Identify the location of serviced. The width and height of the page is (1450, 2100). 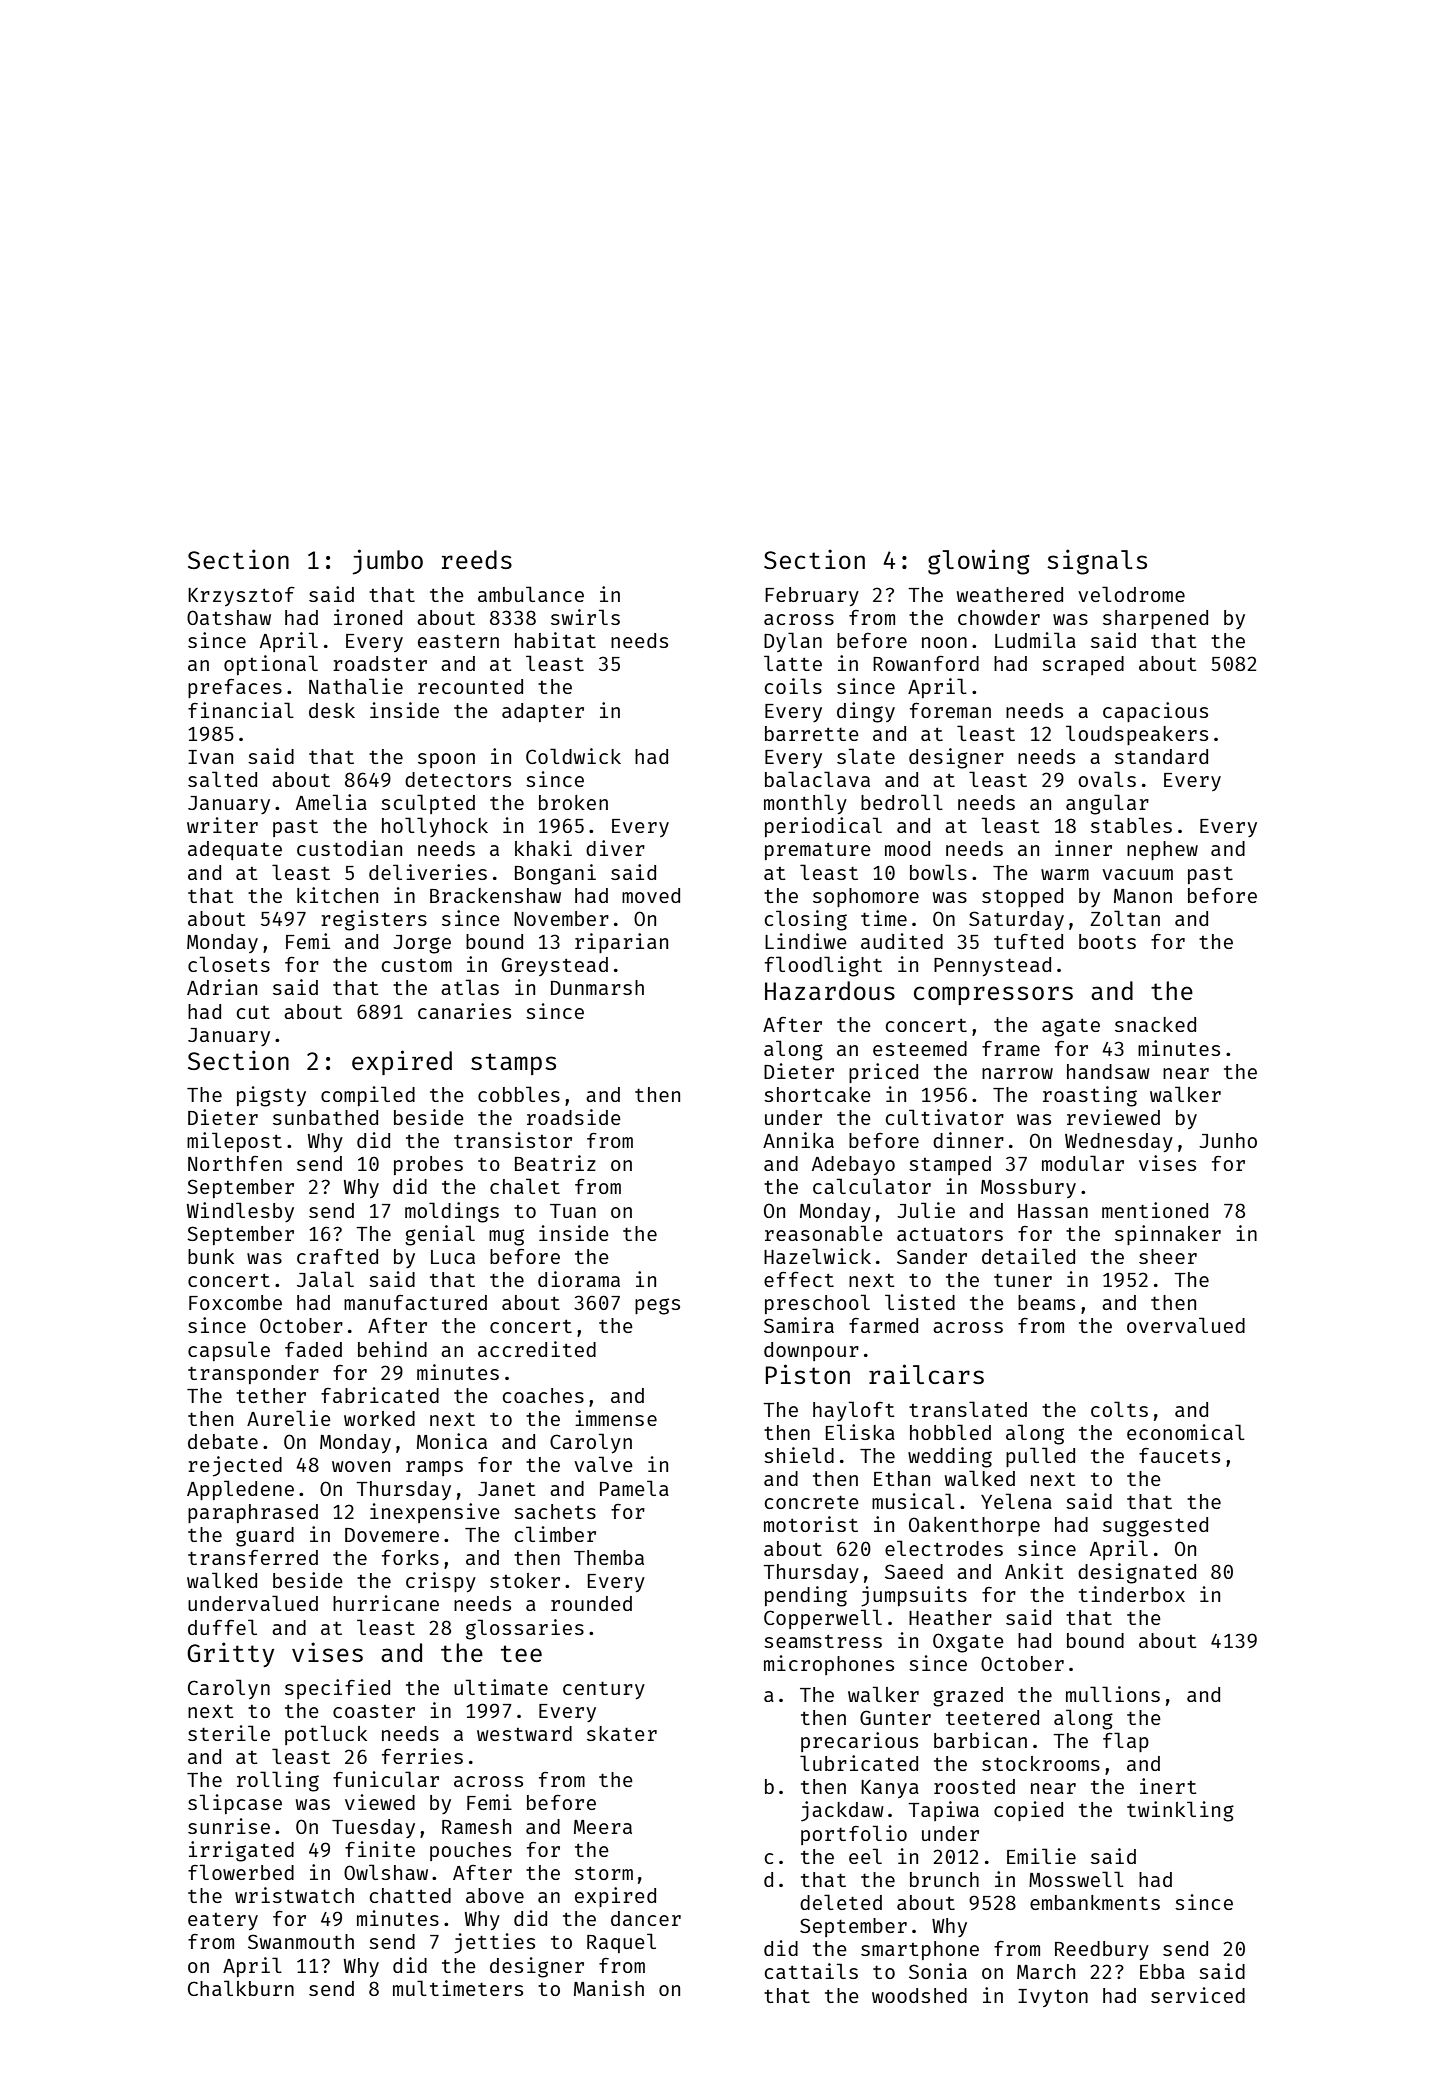
(1198, 1995).
